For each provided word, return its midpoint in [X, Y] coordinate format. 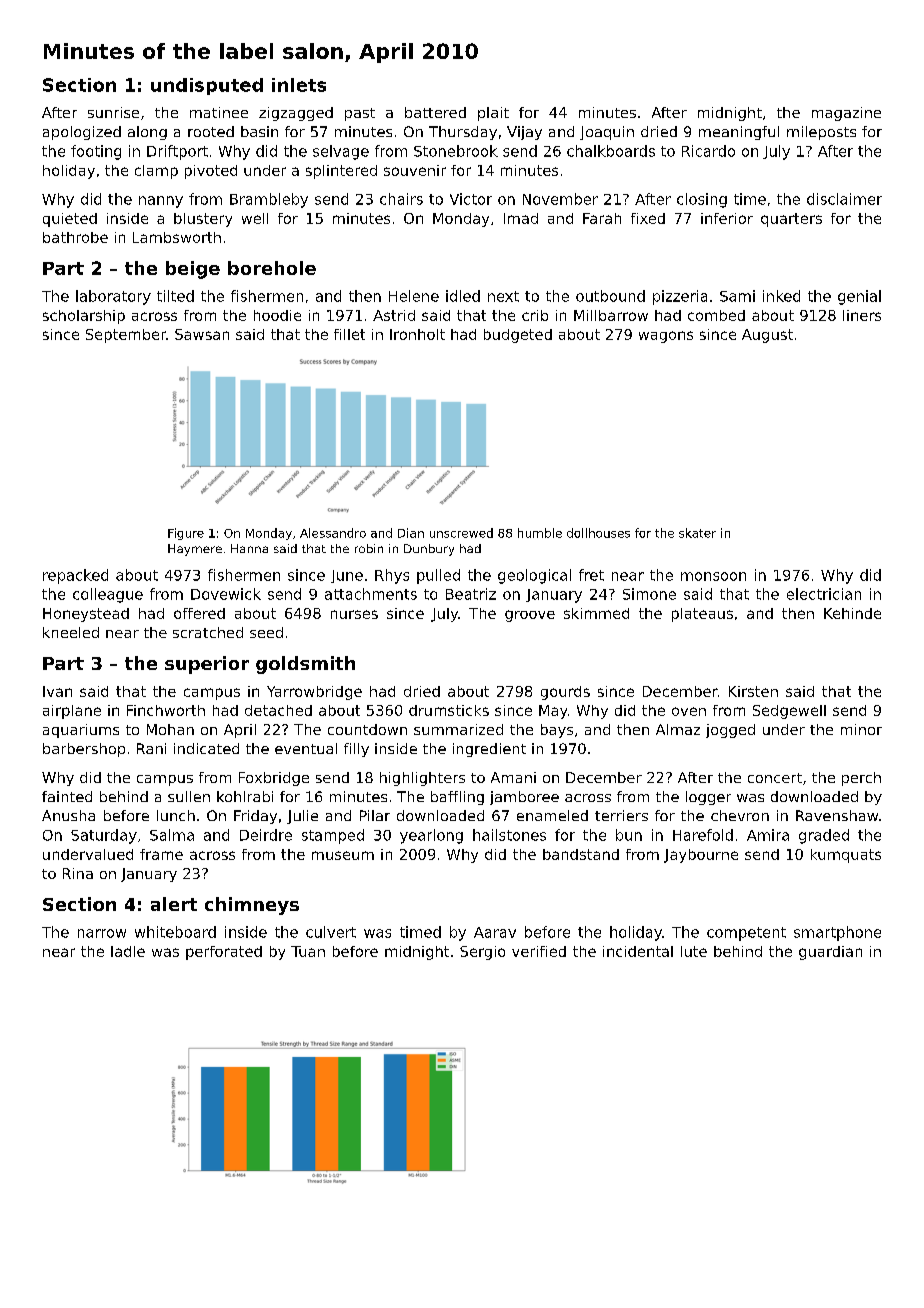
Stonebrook [456, 151]
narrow [102, 933]
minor [861, 729]
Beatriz [471, 594]
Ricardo [708, 151]
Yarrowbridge [314, 693]
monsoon [713, 576]
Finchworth [166, 710]
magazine [846, 114]
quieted [70, 220]
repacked [75, 576]
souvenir [415, 170]
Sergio [482, 953]
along [147, 133]
